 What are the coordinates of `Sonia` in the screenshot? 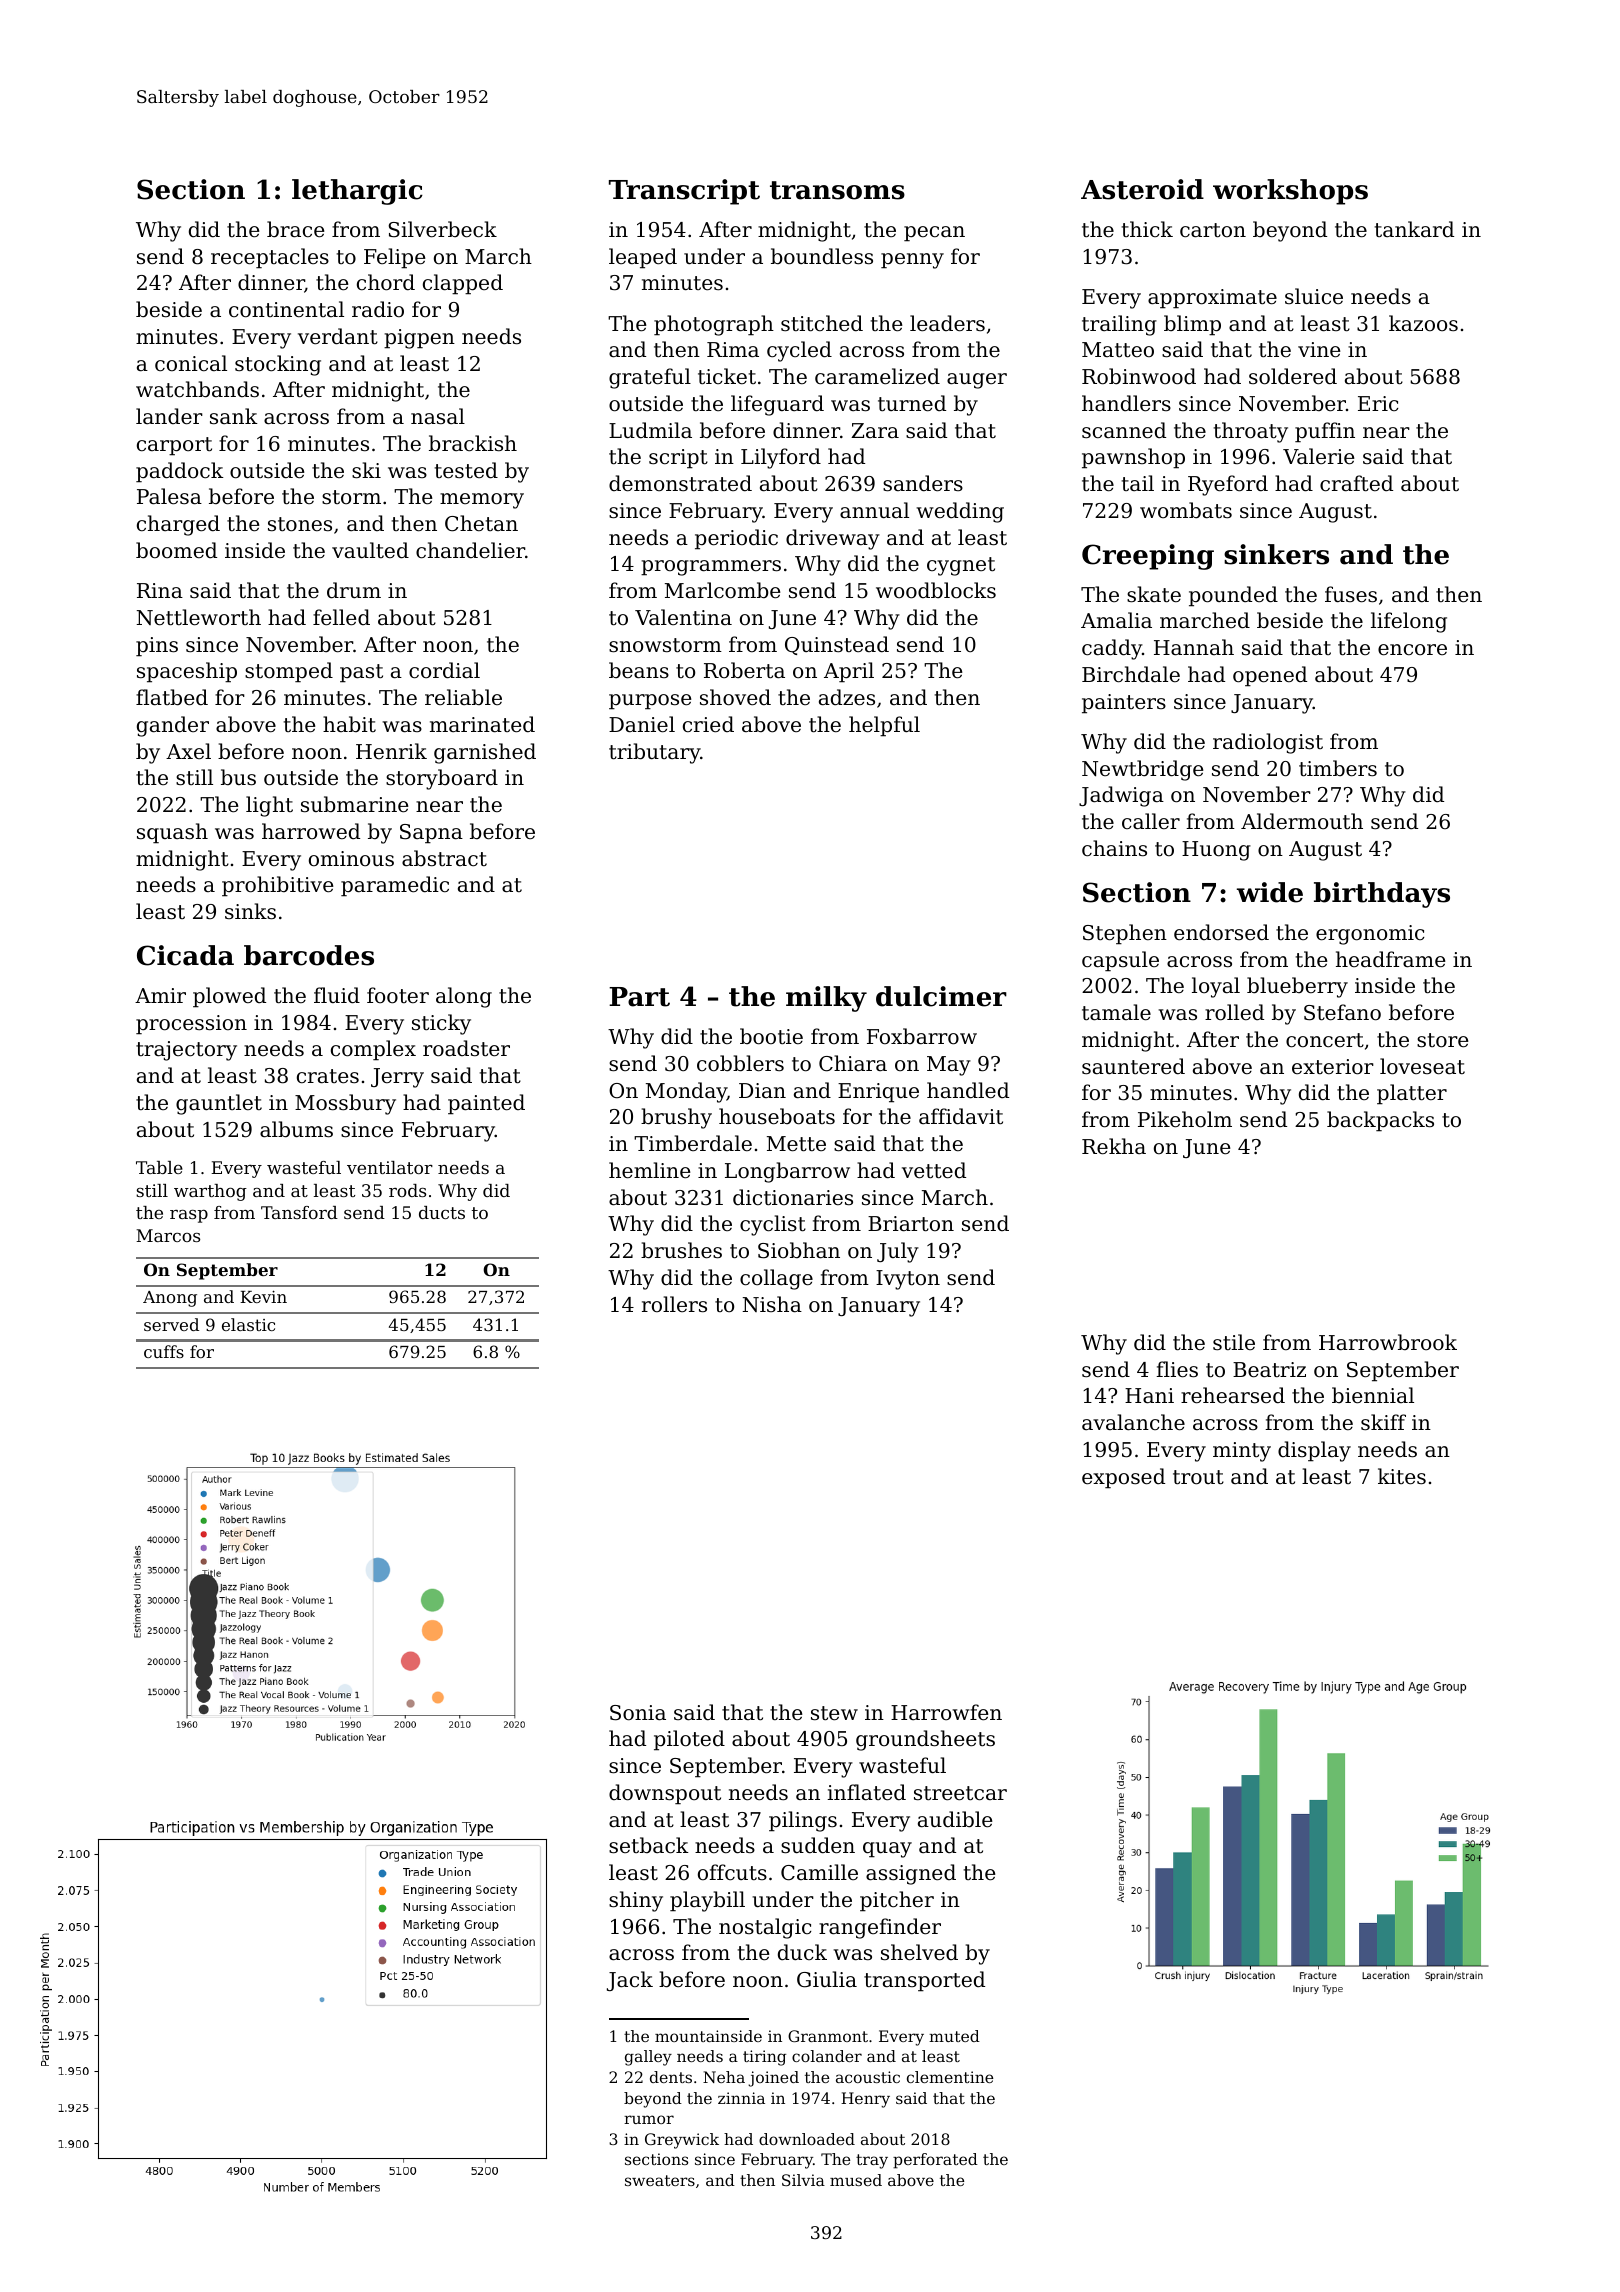 It's located at (638, 1713).
